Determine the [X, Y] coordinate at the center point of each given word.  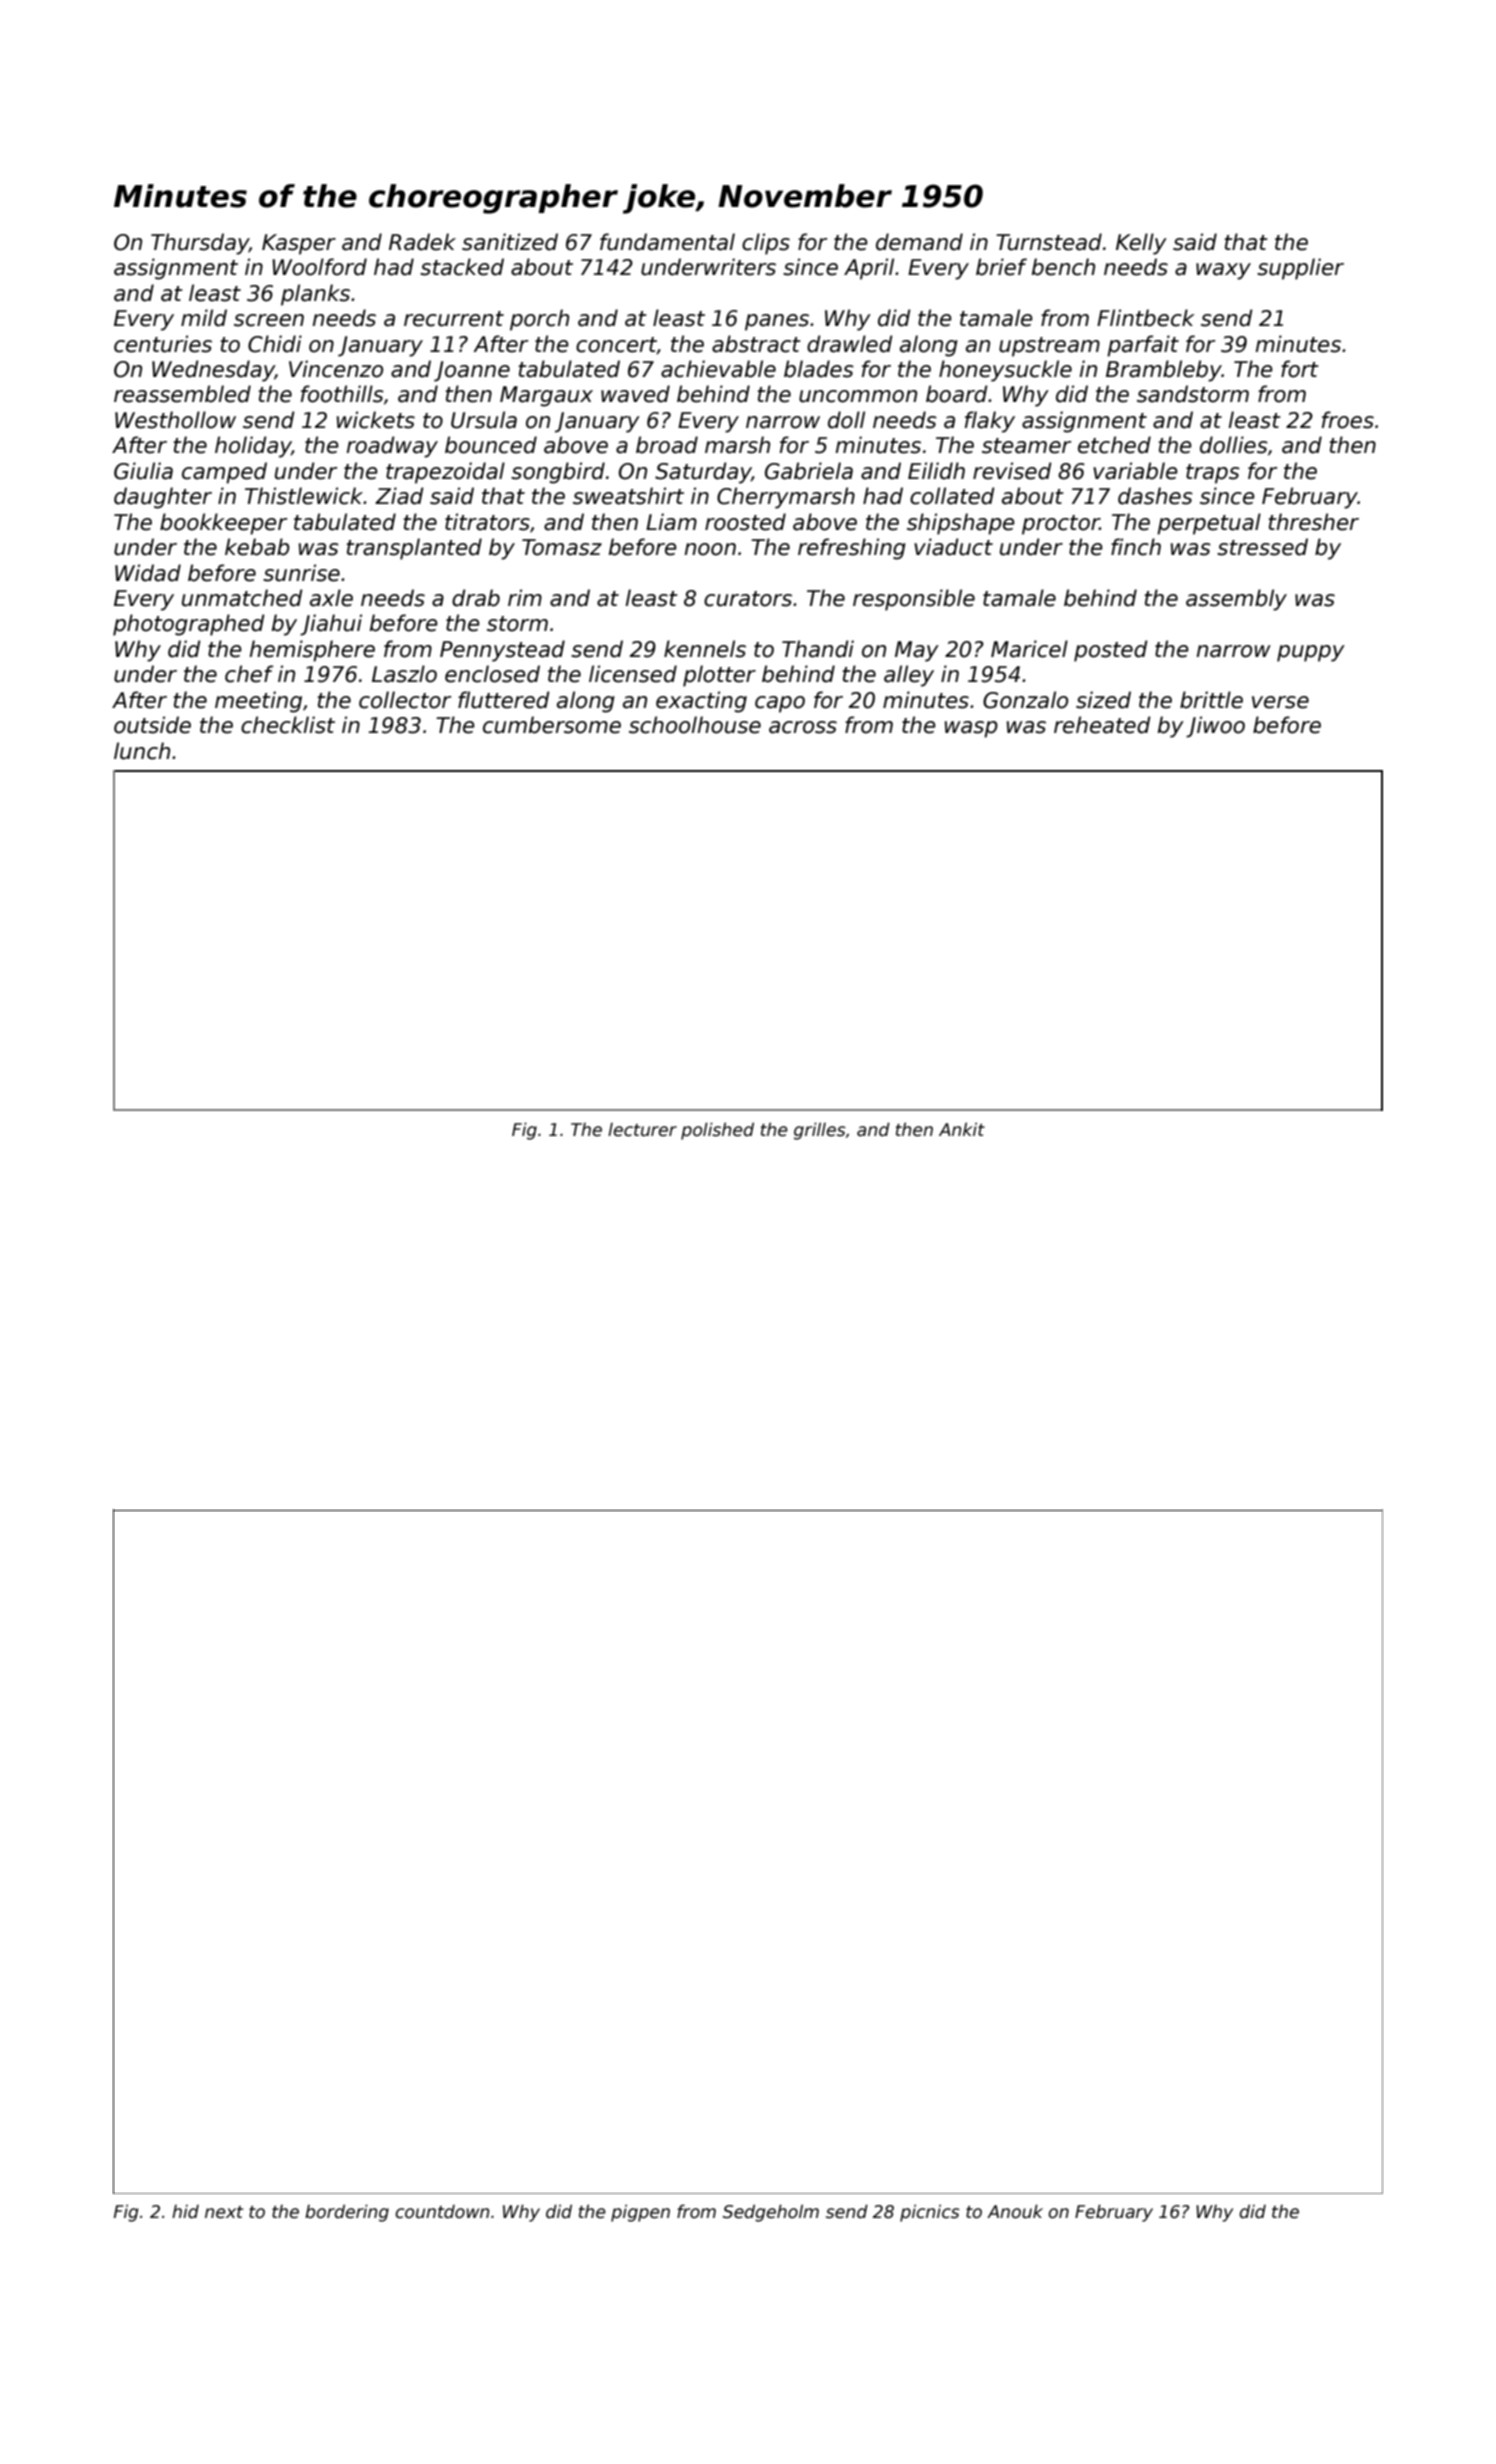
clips [766, 244]
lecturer [642, 1130]
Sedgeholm [771, 2213]
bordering [347, 2213]
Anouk [1015, 2211]
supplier [1300, 269]
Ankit [962, 1129]
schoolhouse [695, 725]
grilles [820, 1131]
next [224, 2212]
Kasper [299, 244]
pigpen [640, 2213]
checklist [288, 725]
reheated [1102, 725]
